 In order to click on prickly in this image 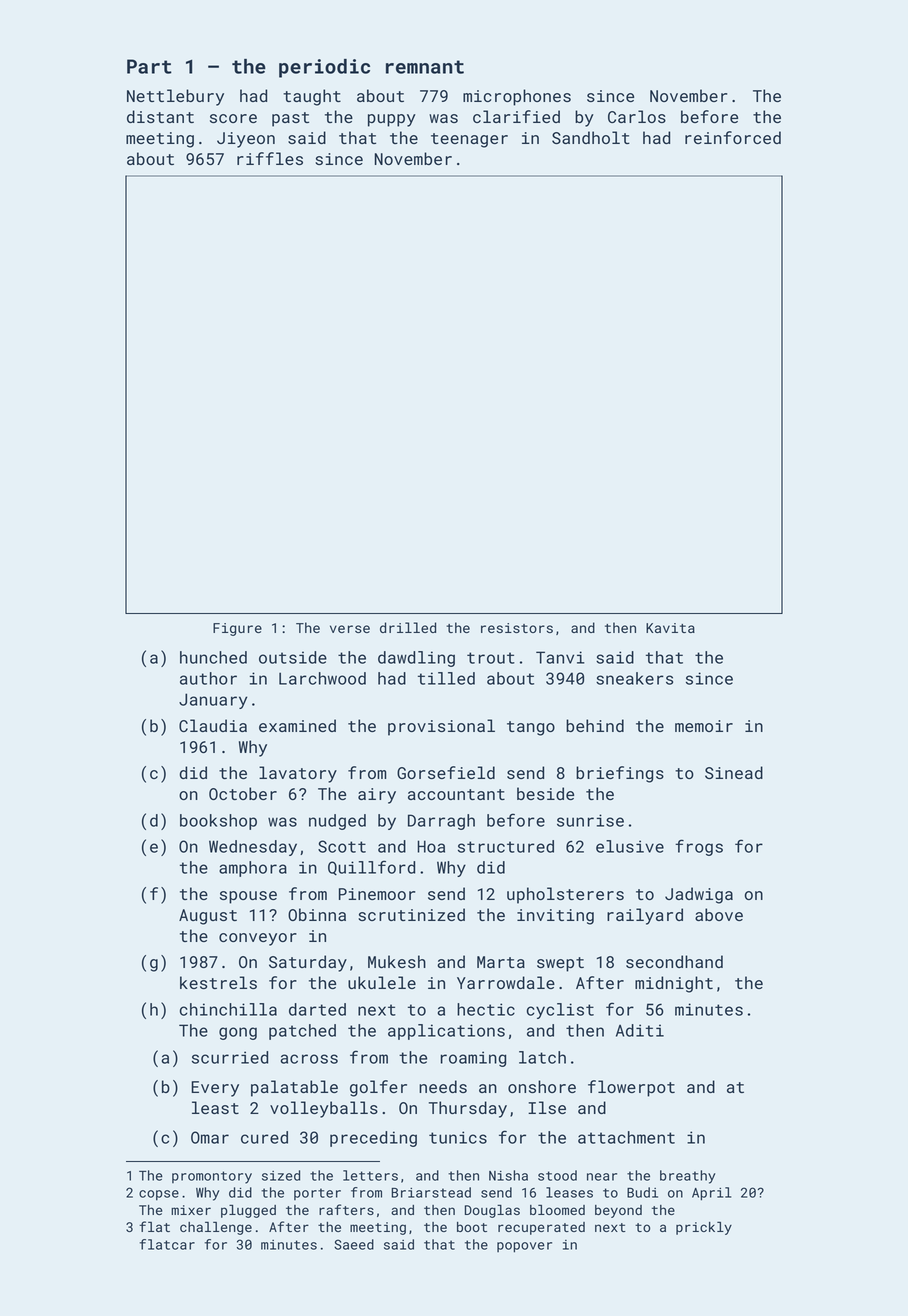, I will do `click(704, 1228)`.
